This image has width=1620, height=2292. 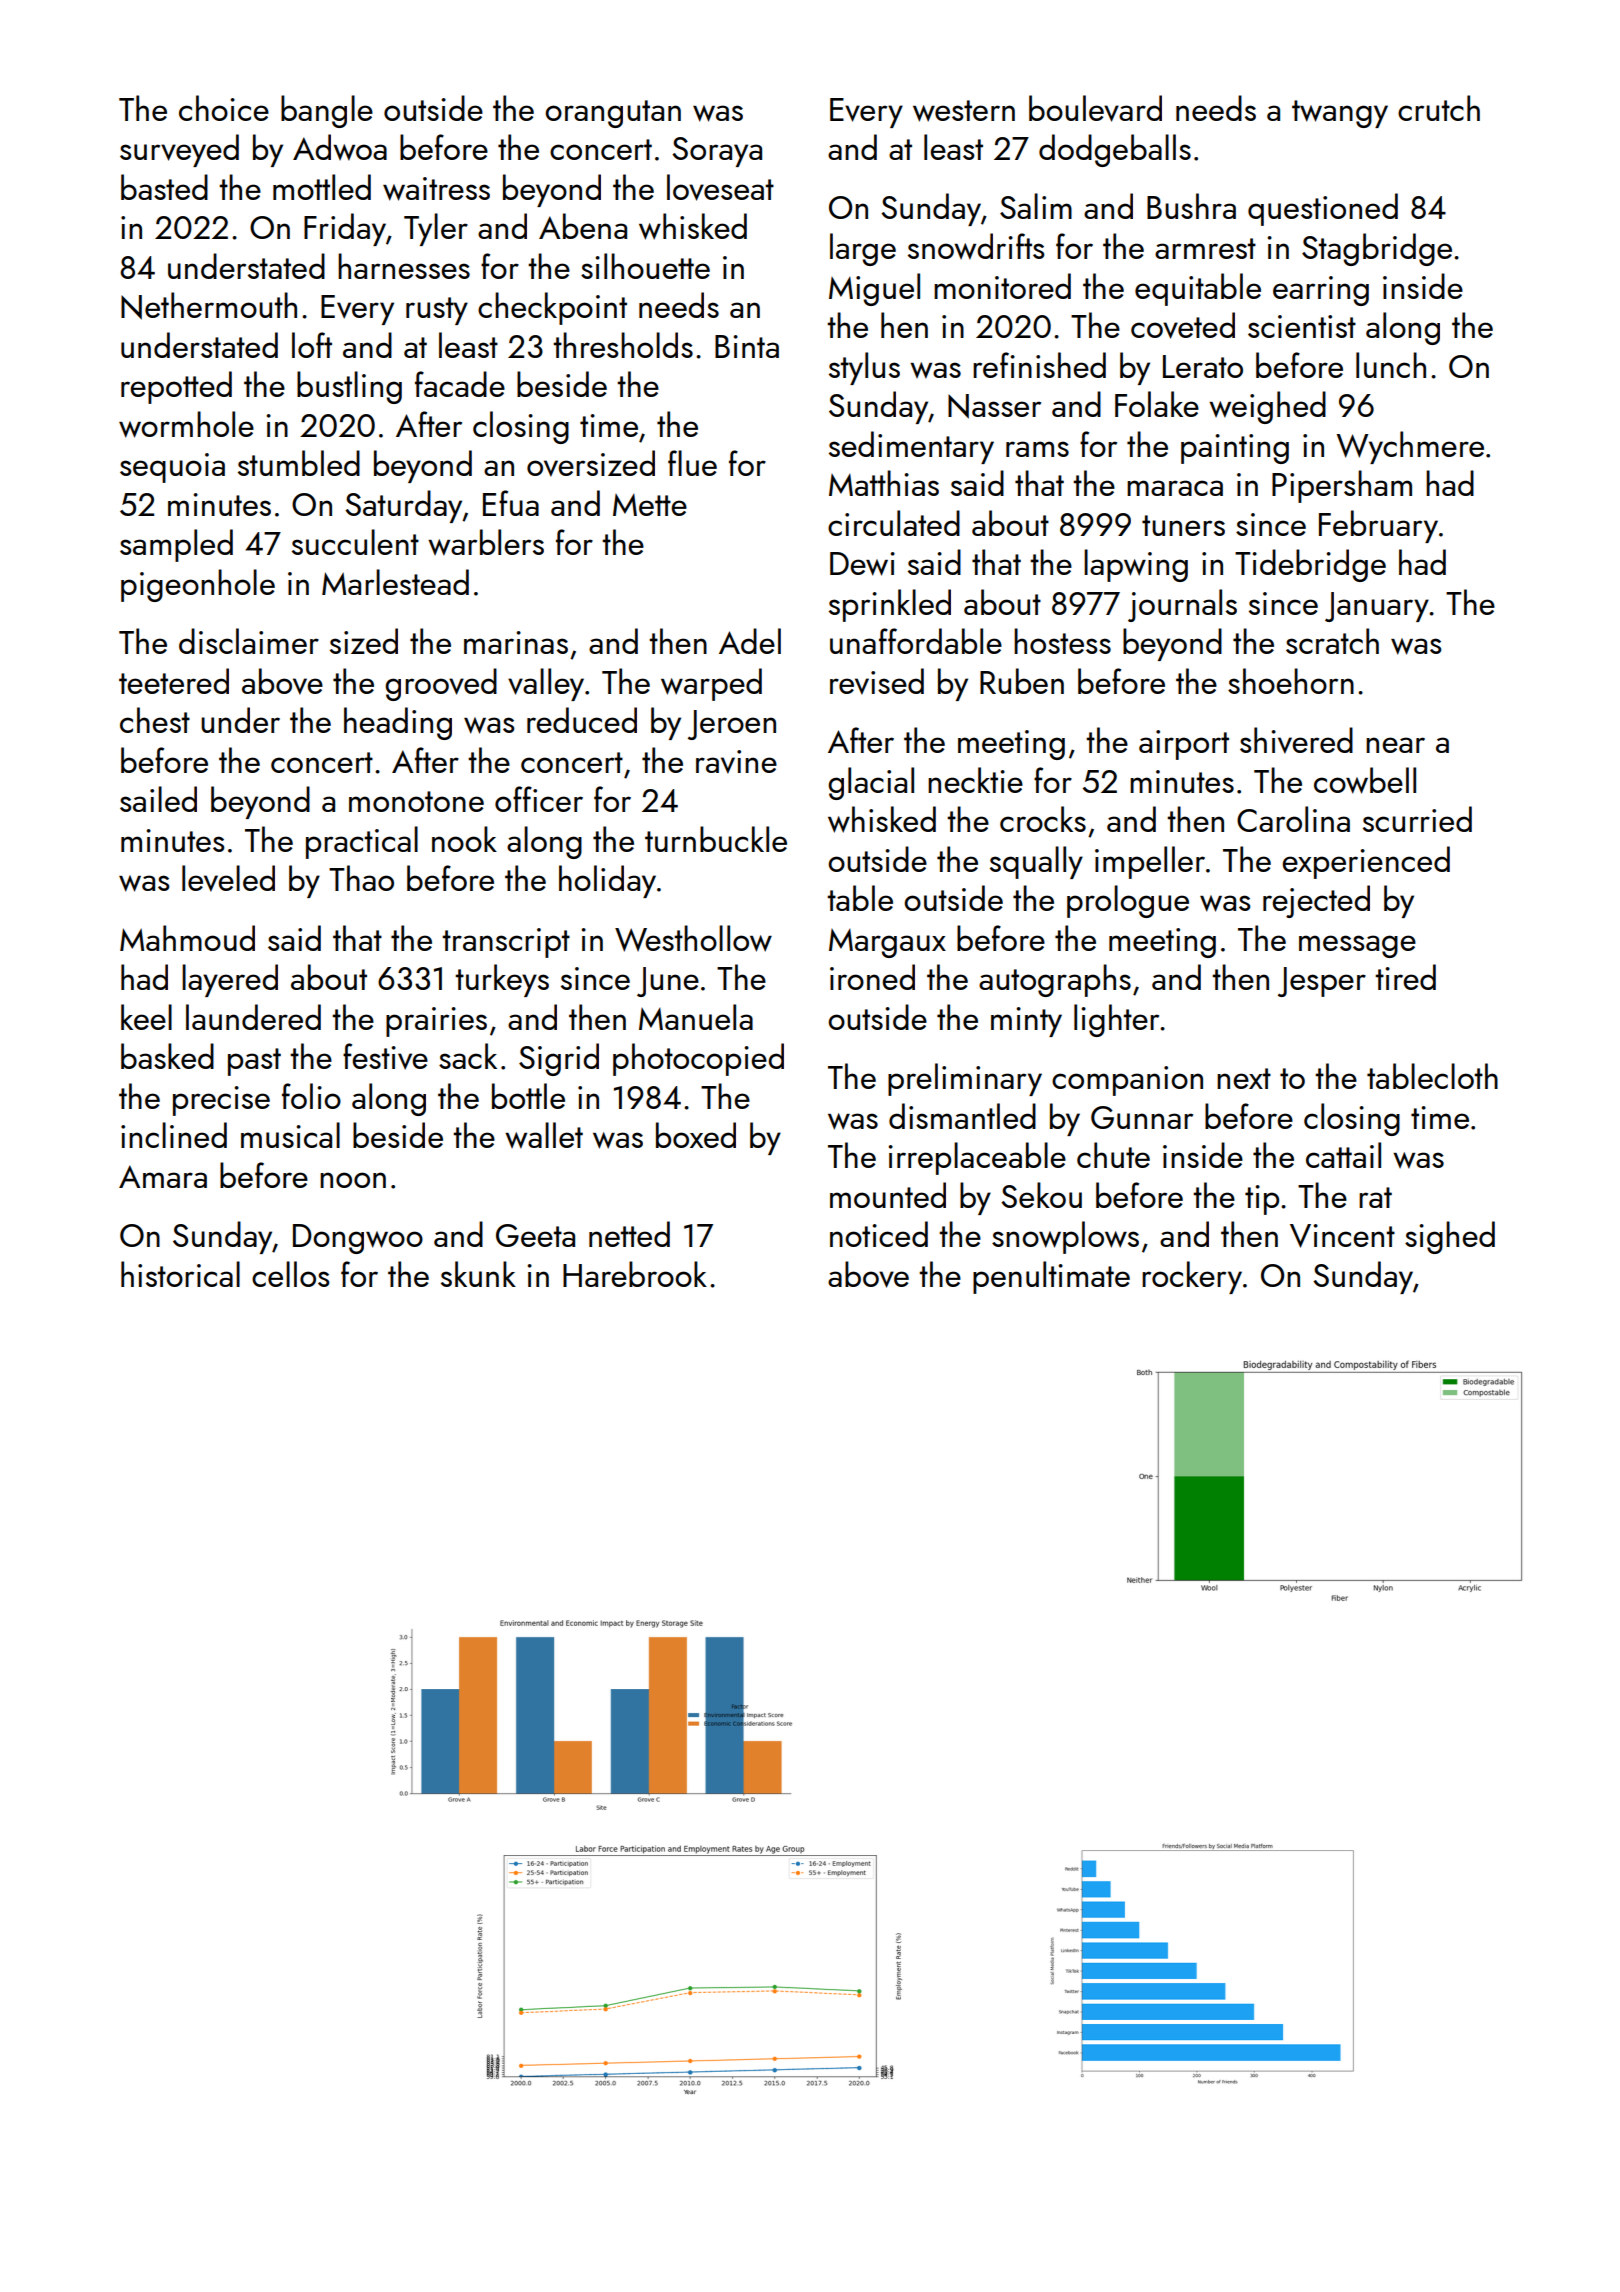 I want to click on sampled, so click(x=176, y=545).
